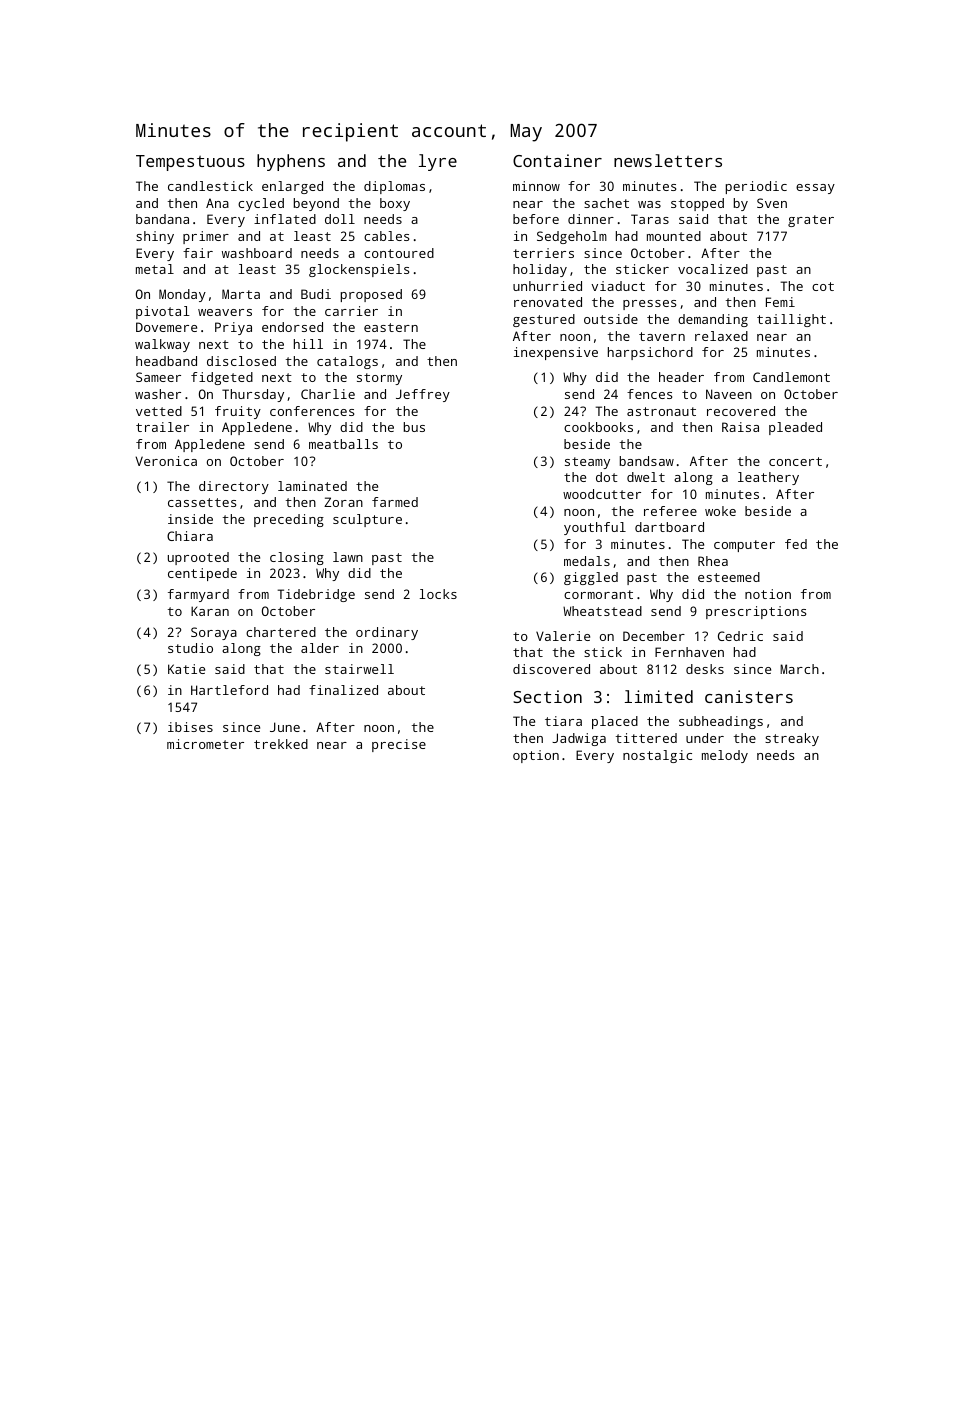 The image size is (978, 1417). Describe the element at coordinates (713, 561) in the screenshot. I see `Rhea` at that location.
